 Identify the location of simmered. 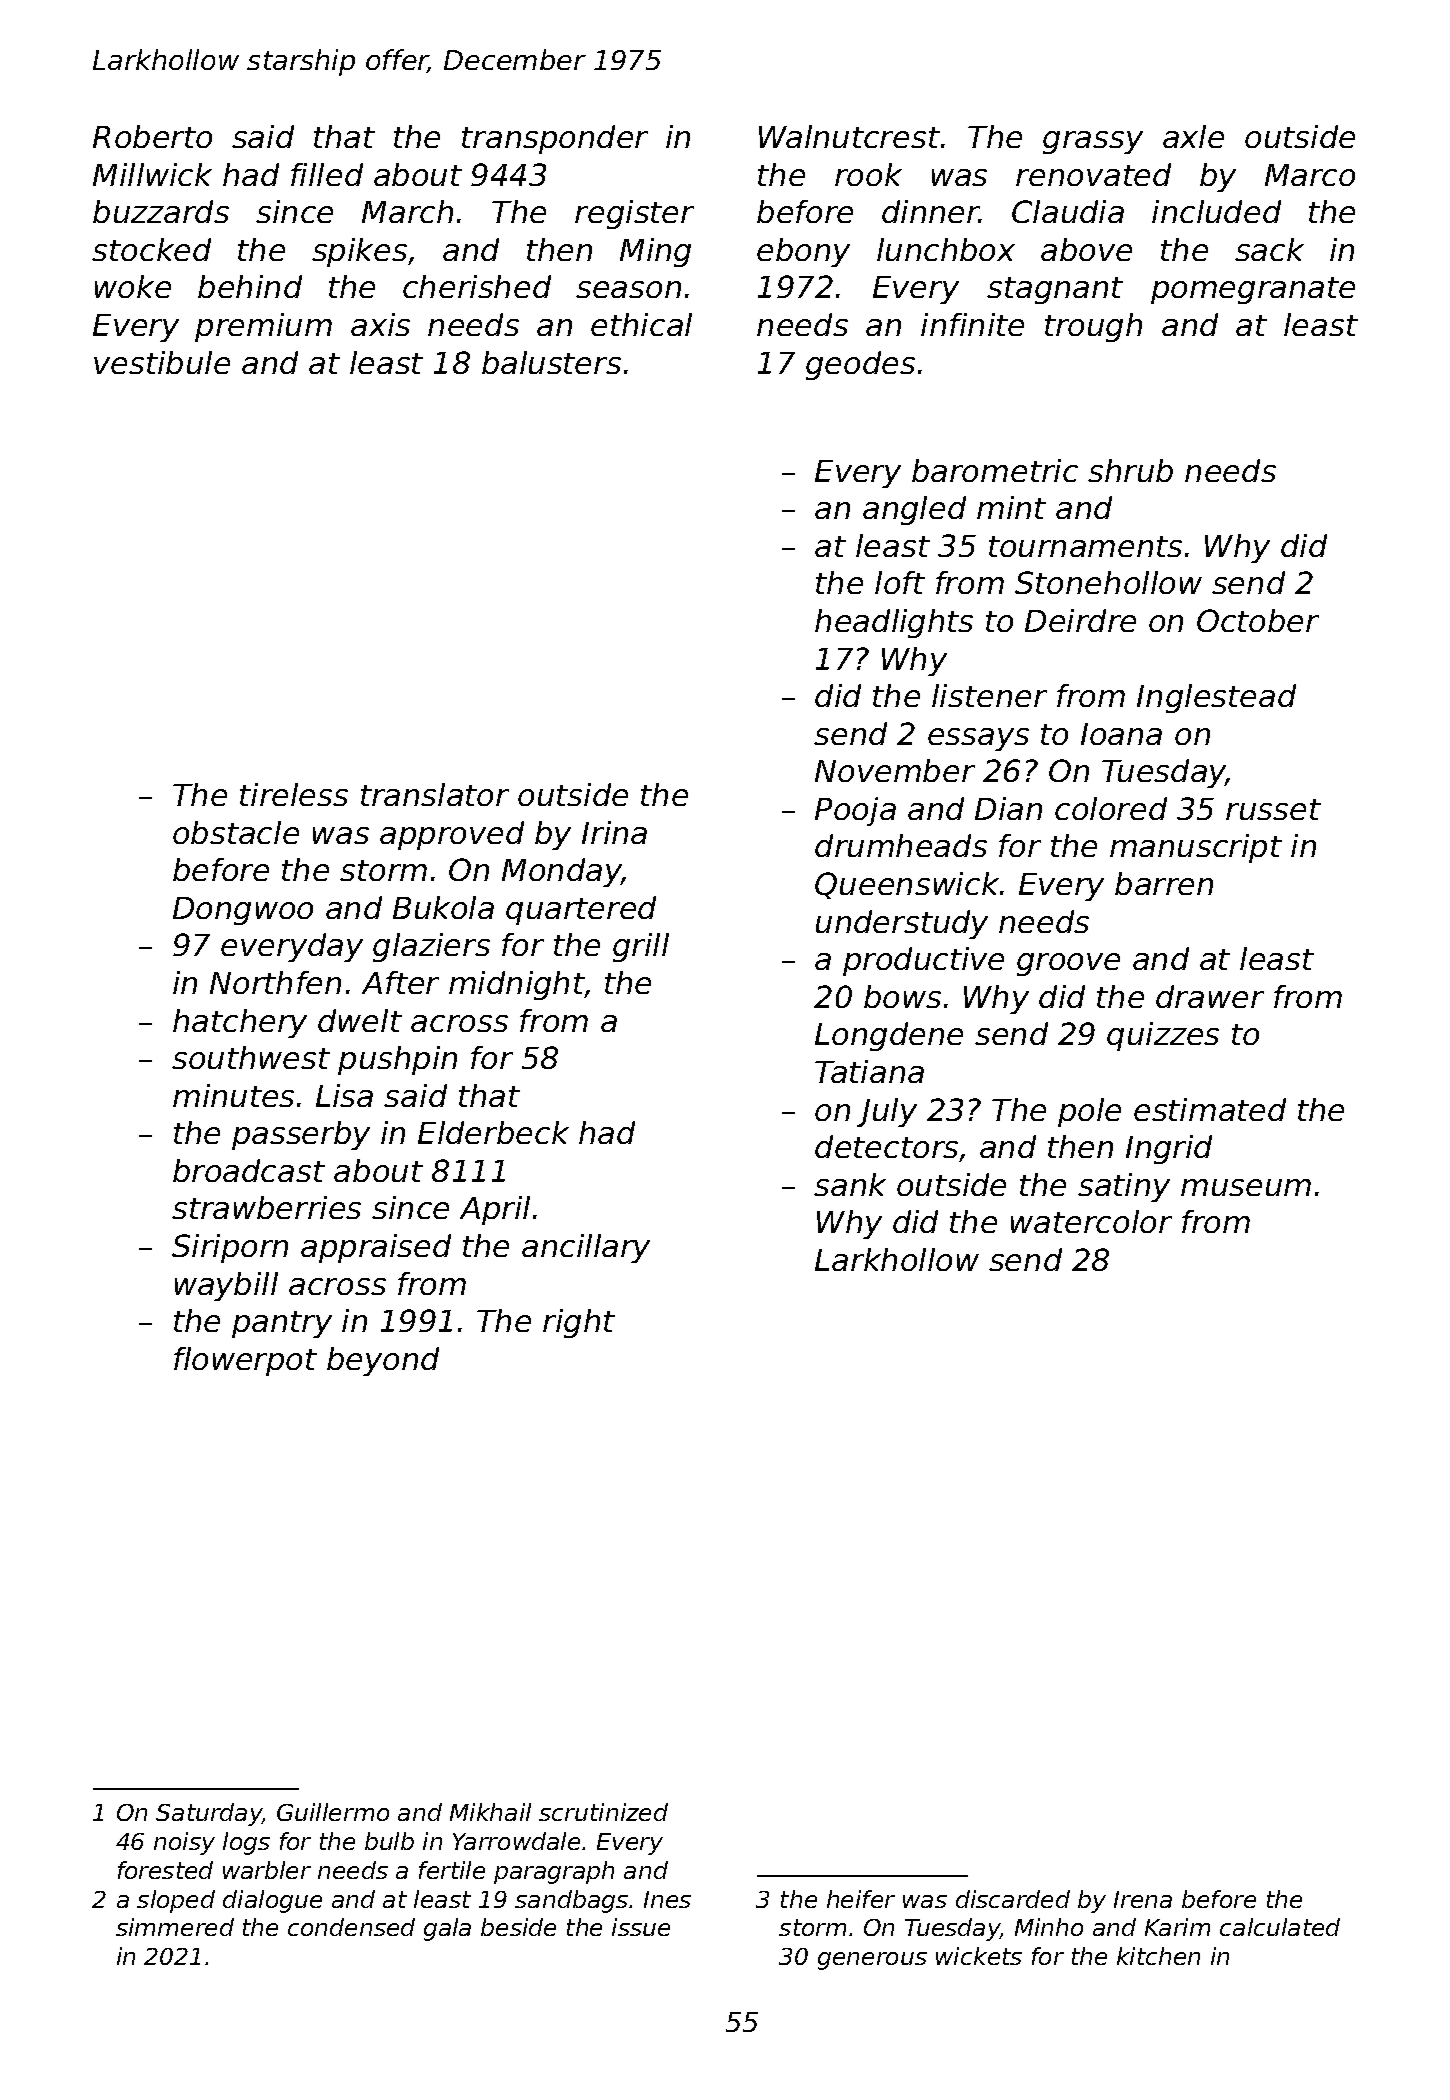
(175, 1927).
